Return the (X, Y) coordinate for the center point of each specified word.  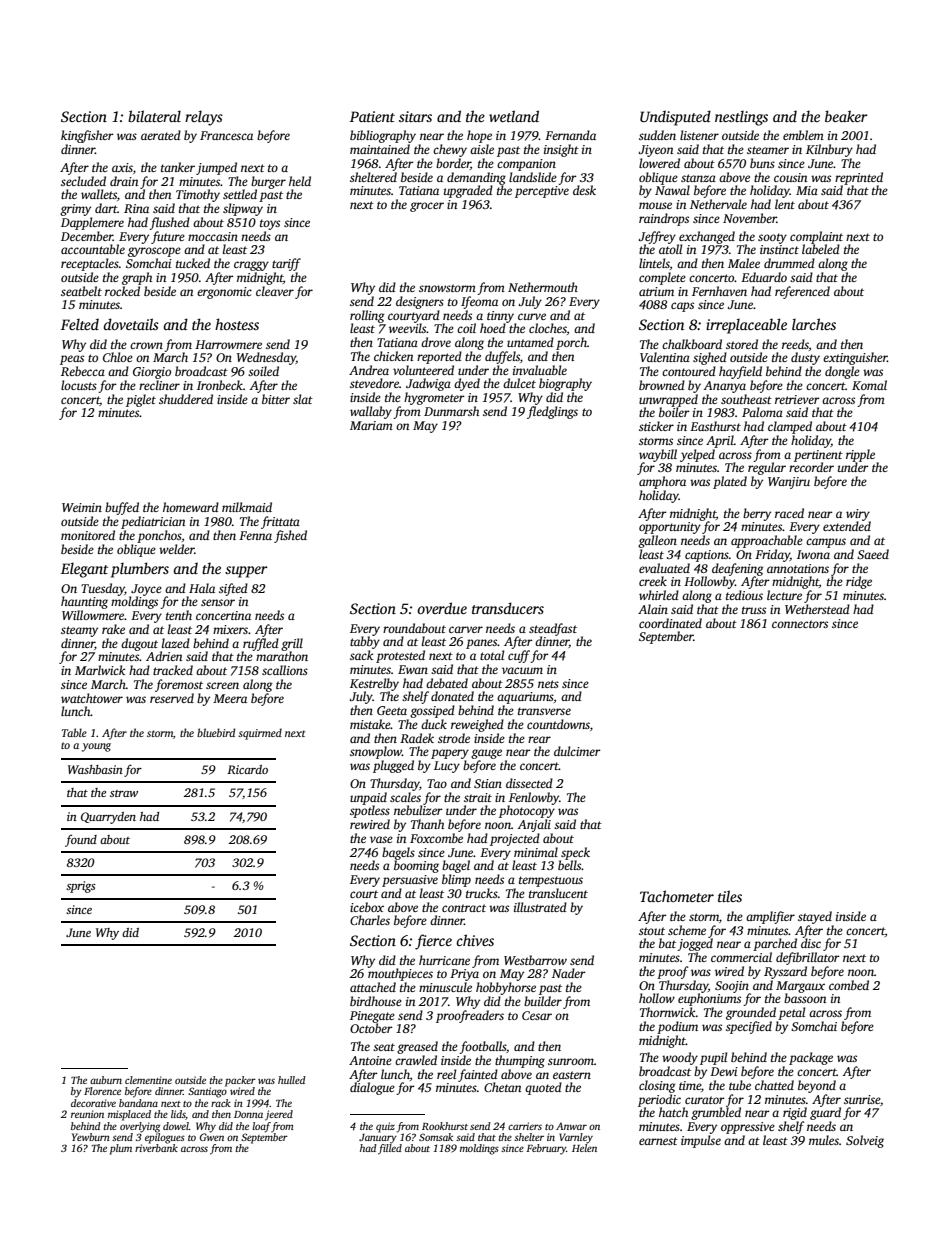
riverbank (156, 1148)
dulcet (519, 383)
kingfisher (87, 136)
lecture (784, 595)
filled (390, 1149)
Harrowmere (228, 344)
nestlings (741, 118)
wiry (858, 515)
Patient (372, 116)
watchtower (92, 698)
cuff (519, 656)
